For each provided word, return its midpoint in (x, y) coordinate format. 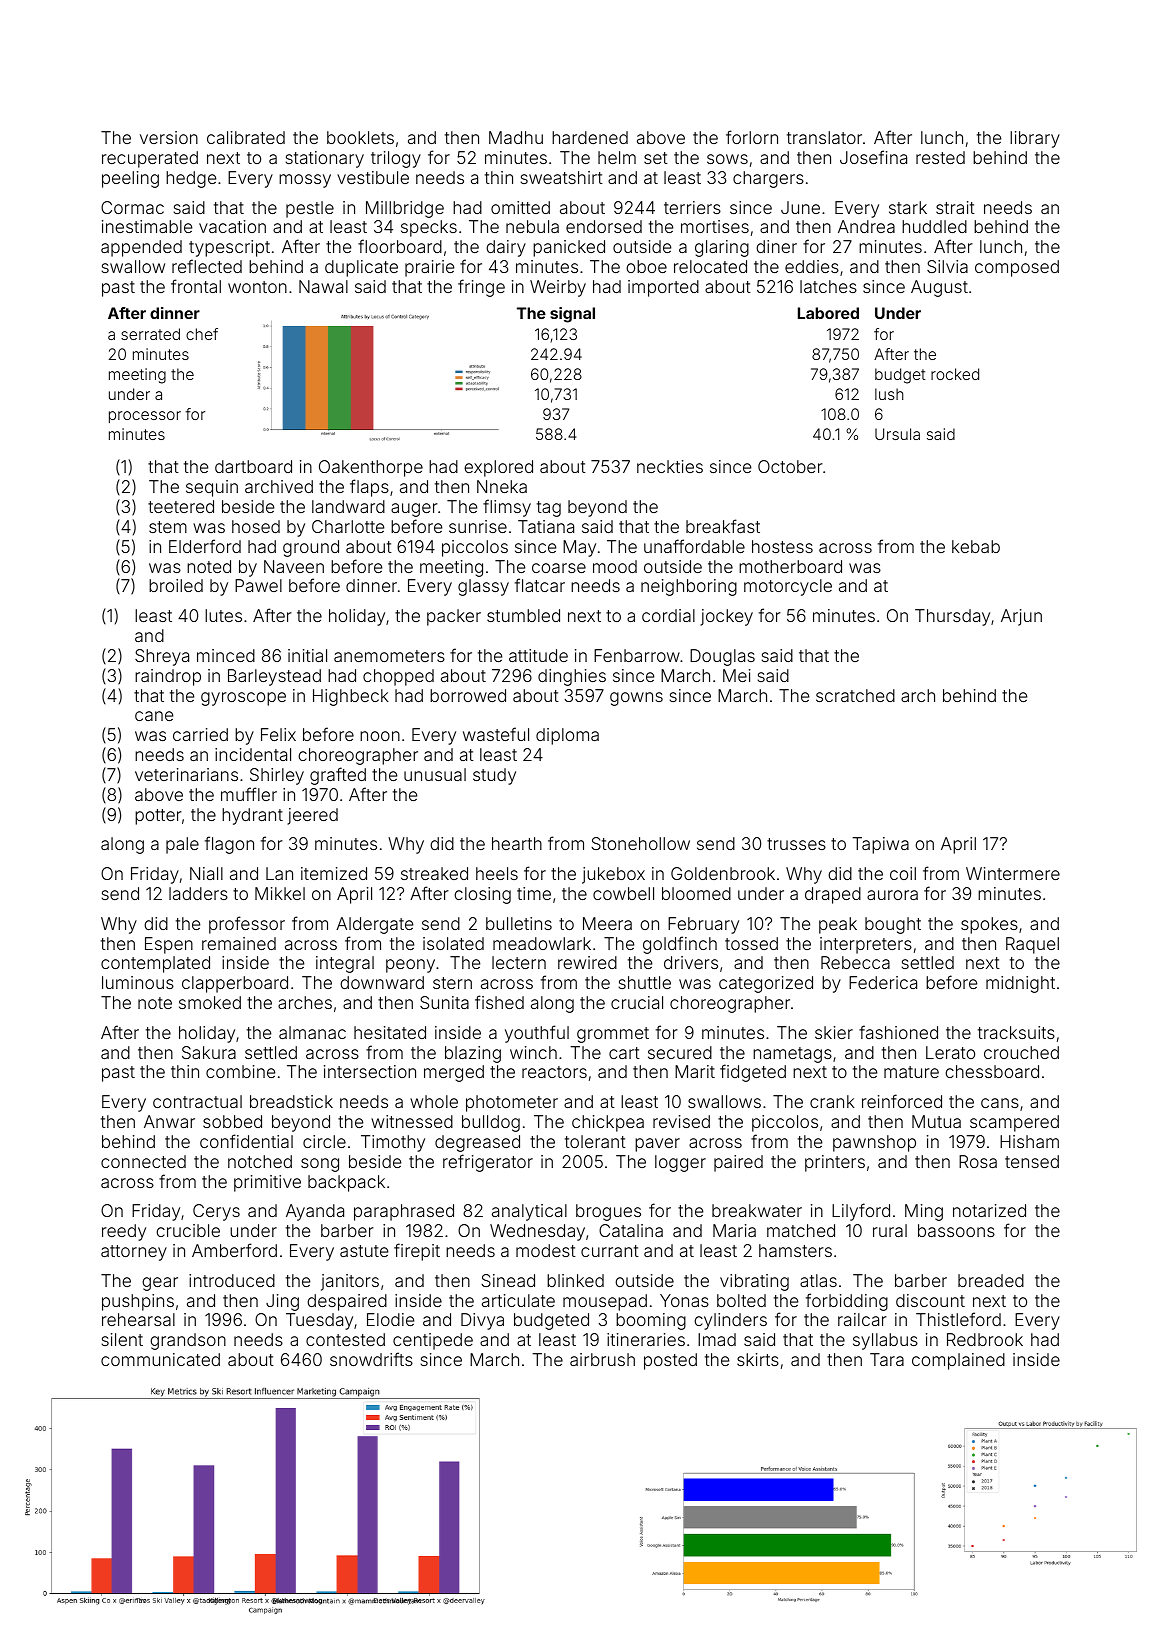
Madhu (516, 137)
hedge (191, 179)
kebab (976, 546)
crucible (188, 1230)
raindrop (168, 677)
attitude (538, 655)
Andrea (866, 226)
